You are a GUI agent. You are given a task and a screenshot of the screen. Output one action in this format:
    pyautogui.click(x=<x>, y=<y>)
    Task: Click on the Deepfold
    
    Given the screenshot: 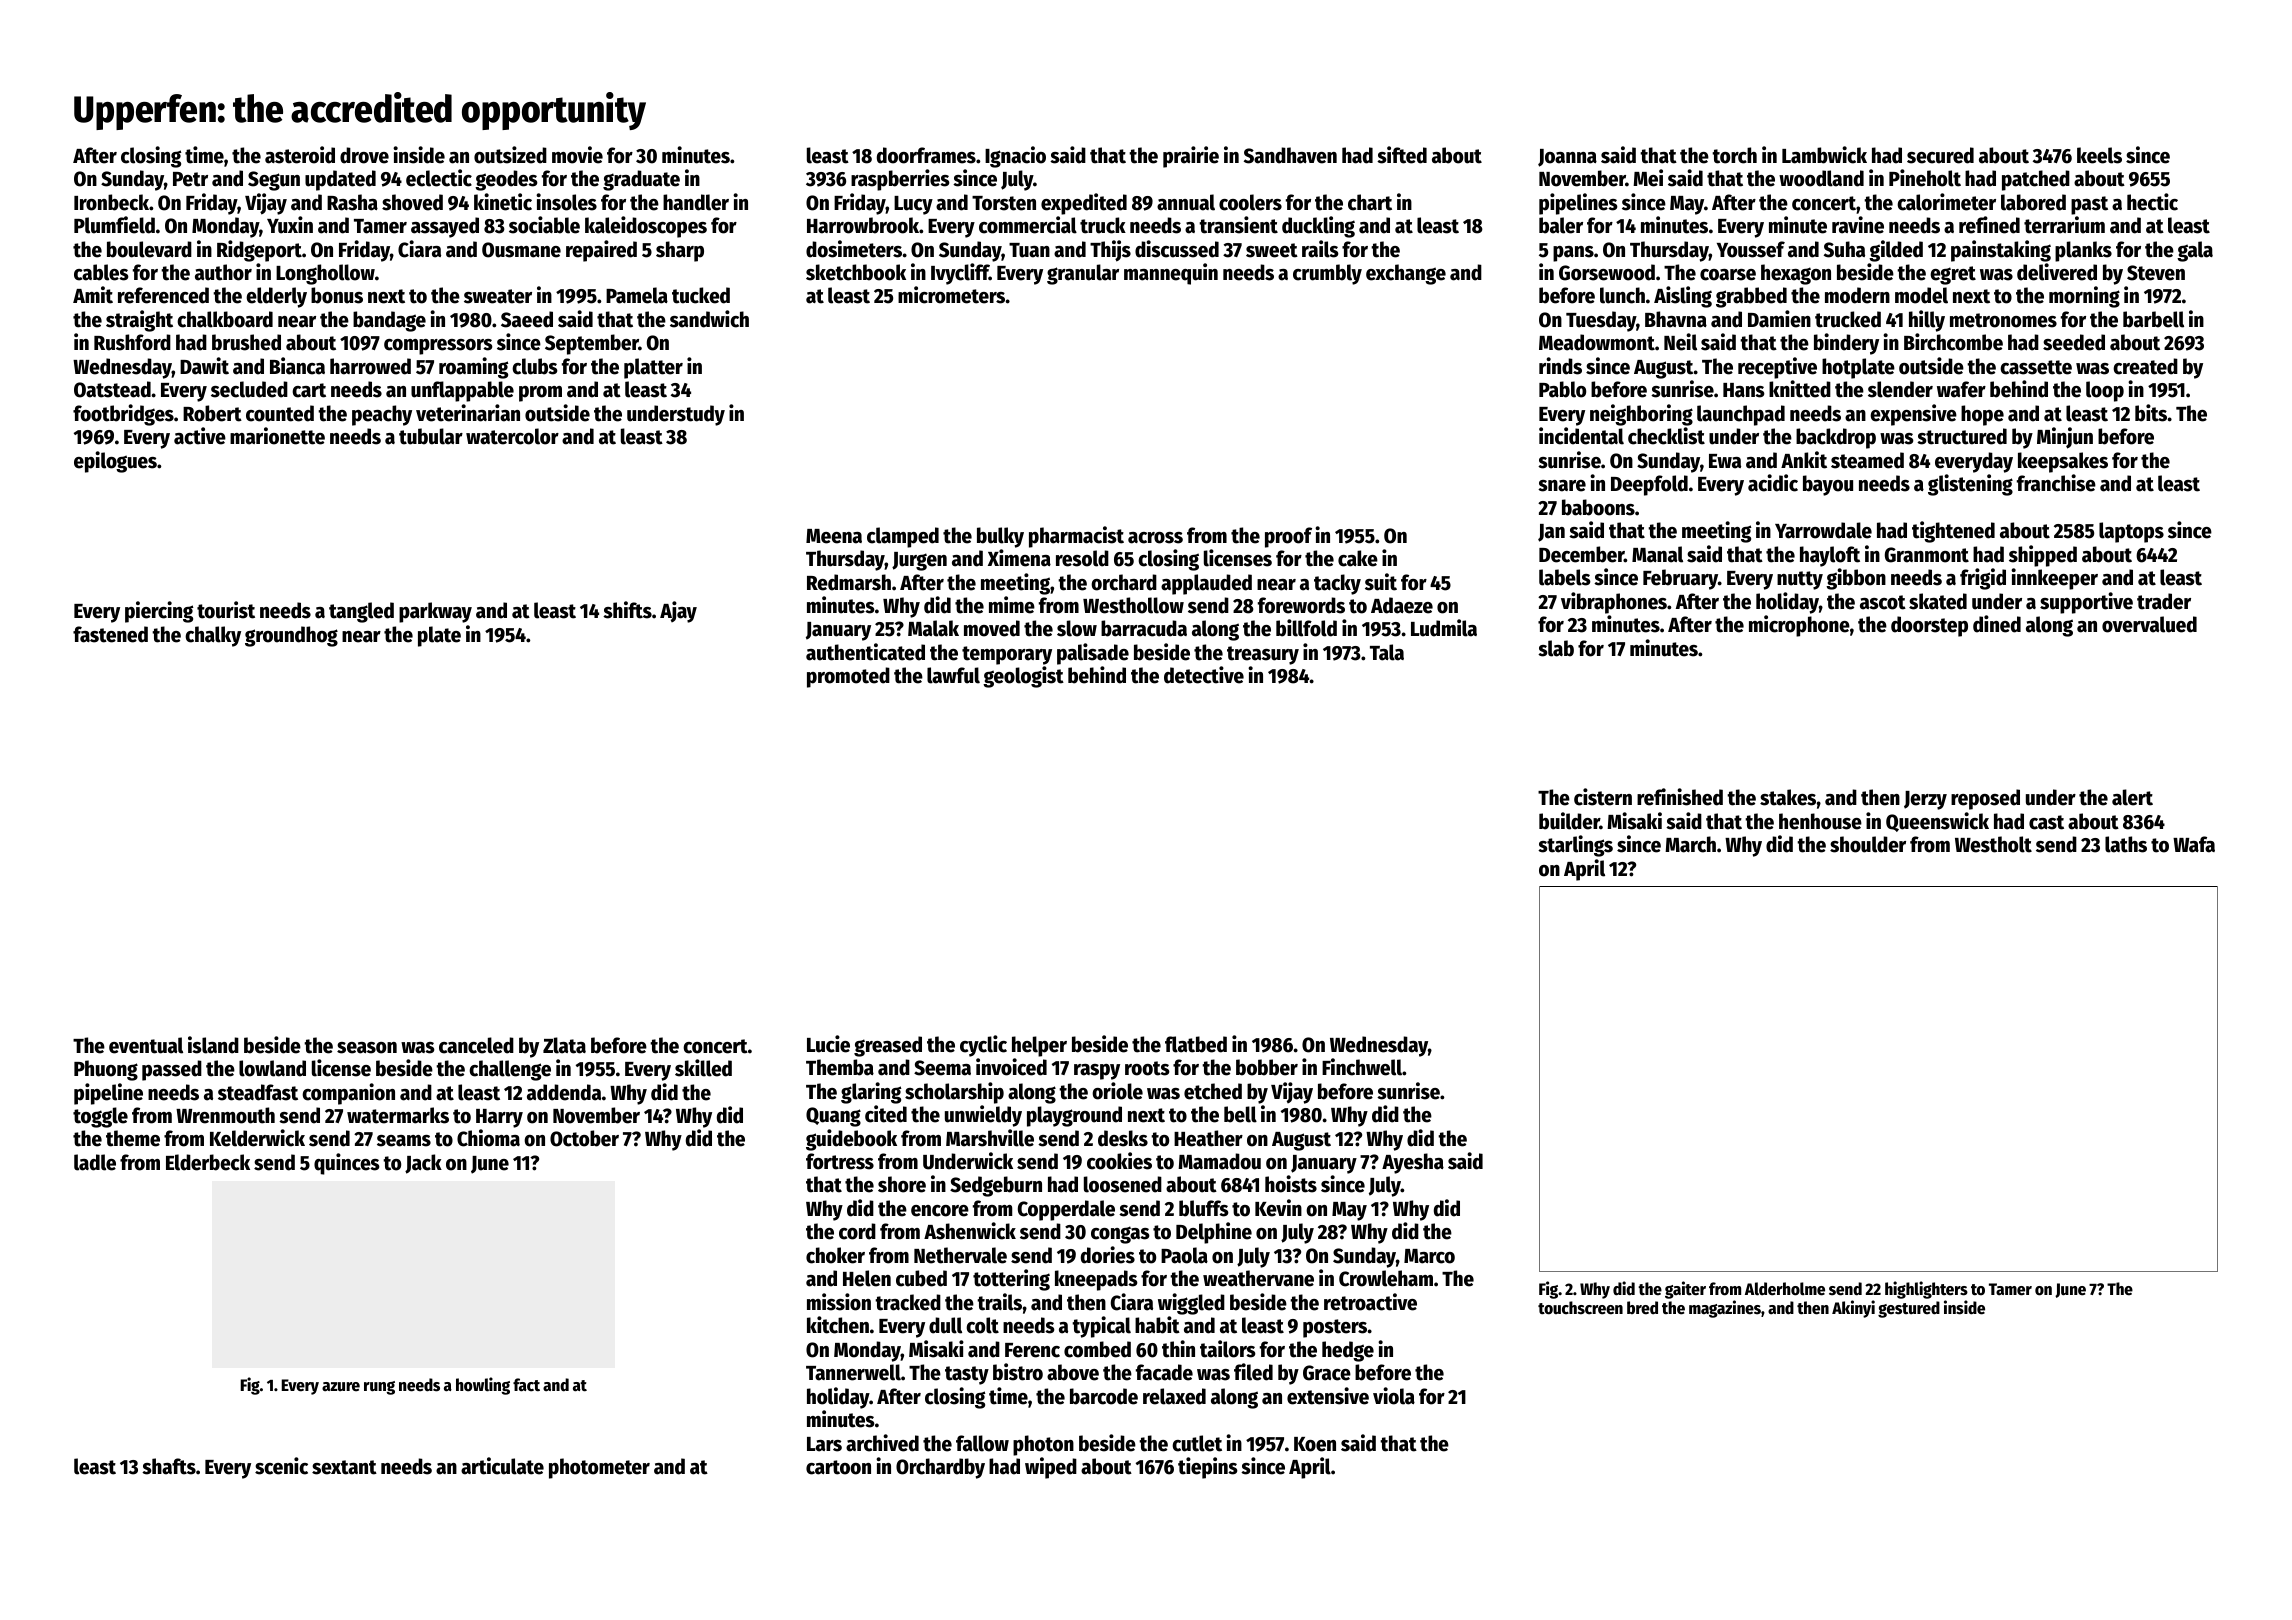 What is the action you would take?
    pyautogui.click(x=1649, y=485)
